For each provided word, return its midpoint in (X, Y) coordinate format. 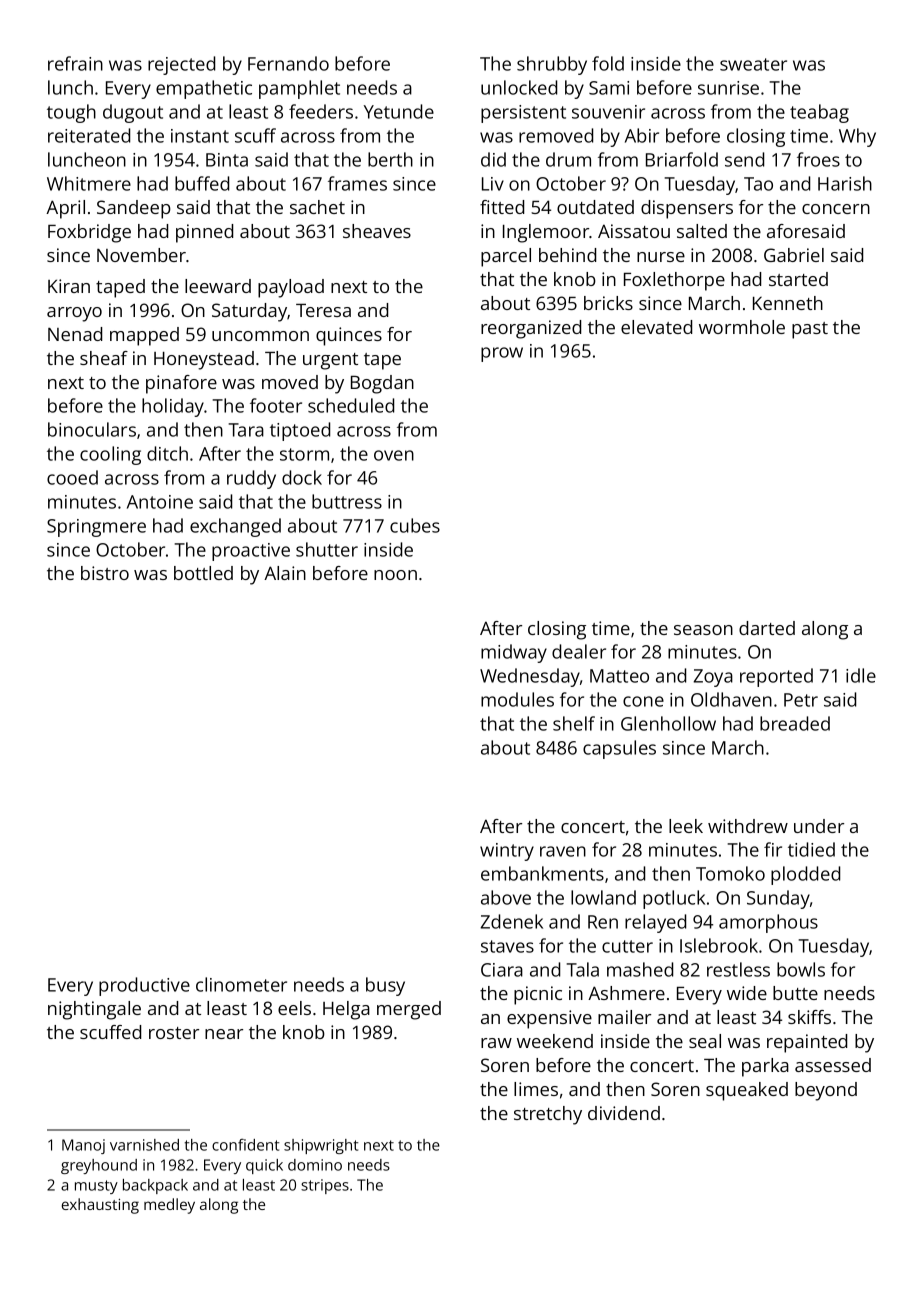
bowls (801, 969)
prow (502, 354)
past (810, 330)
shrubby (552, 65)
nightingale (94, 1010)
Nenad (75, 334)
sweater (753, 64)
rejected (181, 65)
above (506, 897)
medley (169, 1206)
